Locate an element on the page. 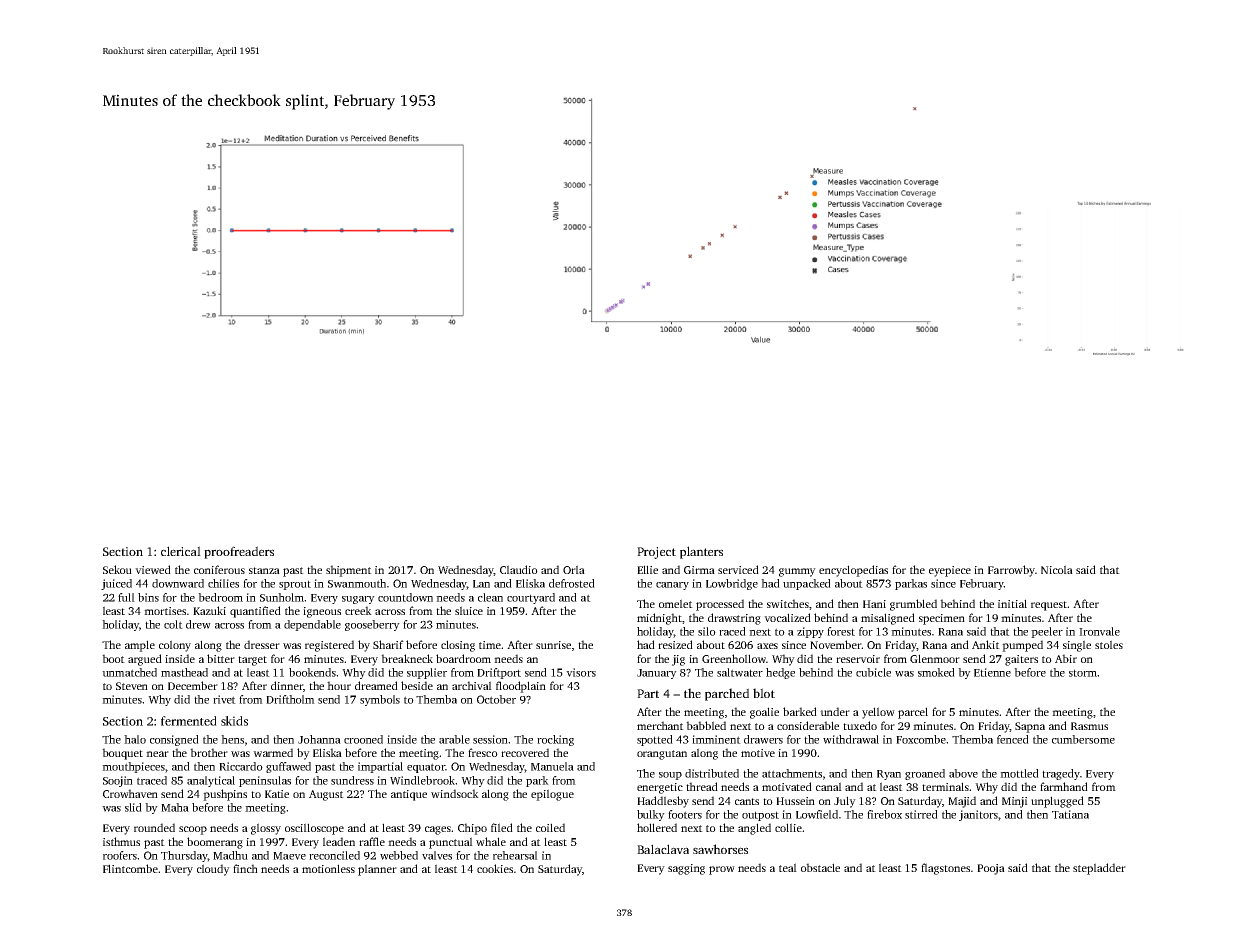 The width and height of the document is (1233, 952). glossy is located at coordinates (266, 829).
